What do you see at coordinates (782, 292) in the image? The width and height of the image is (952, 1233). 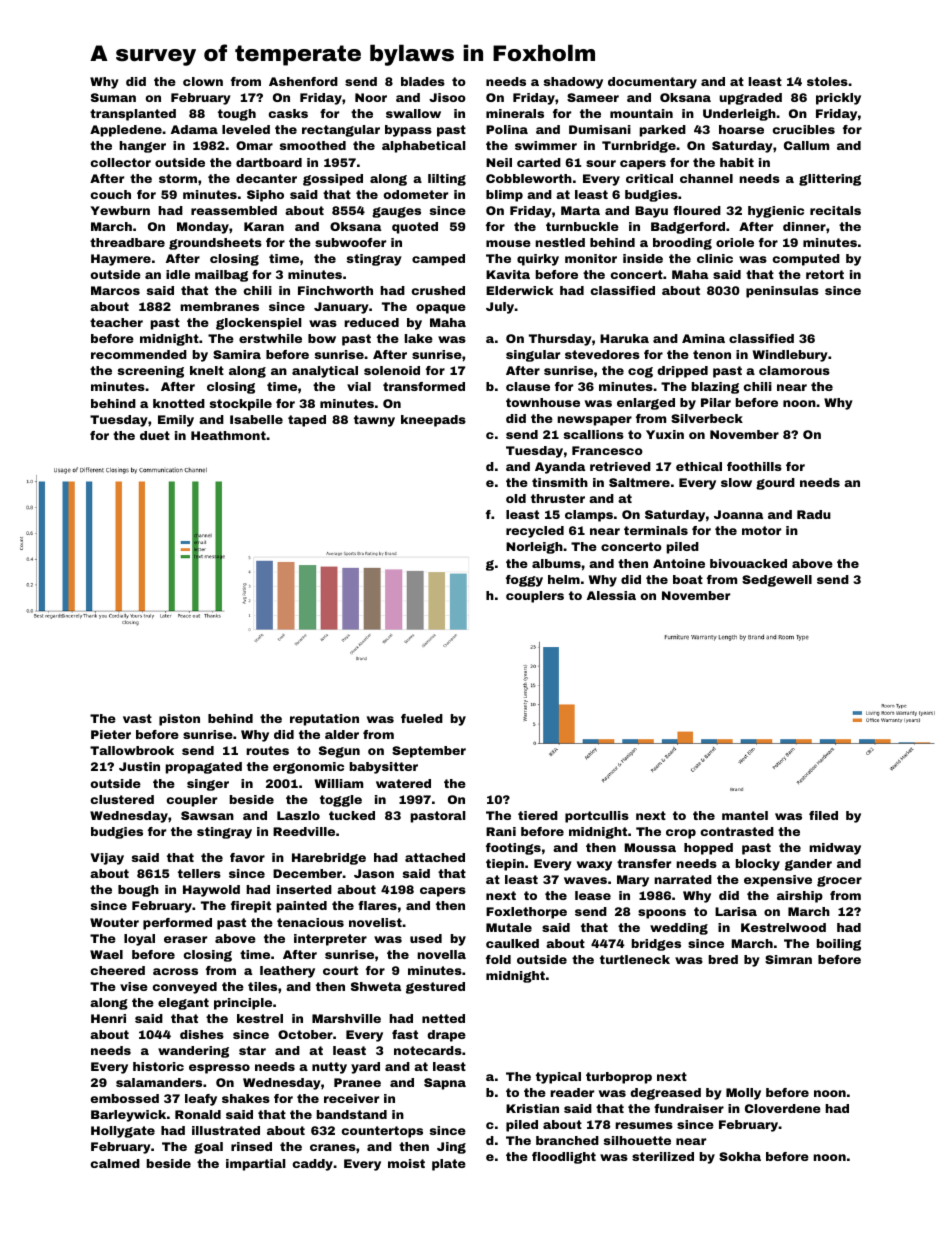 I see `peninsulas` at bounding box center [782, 292].
